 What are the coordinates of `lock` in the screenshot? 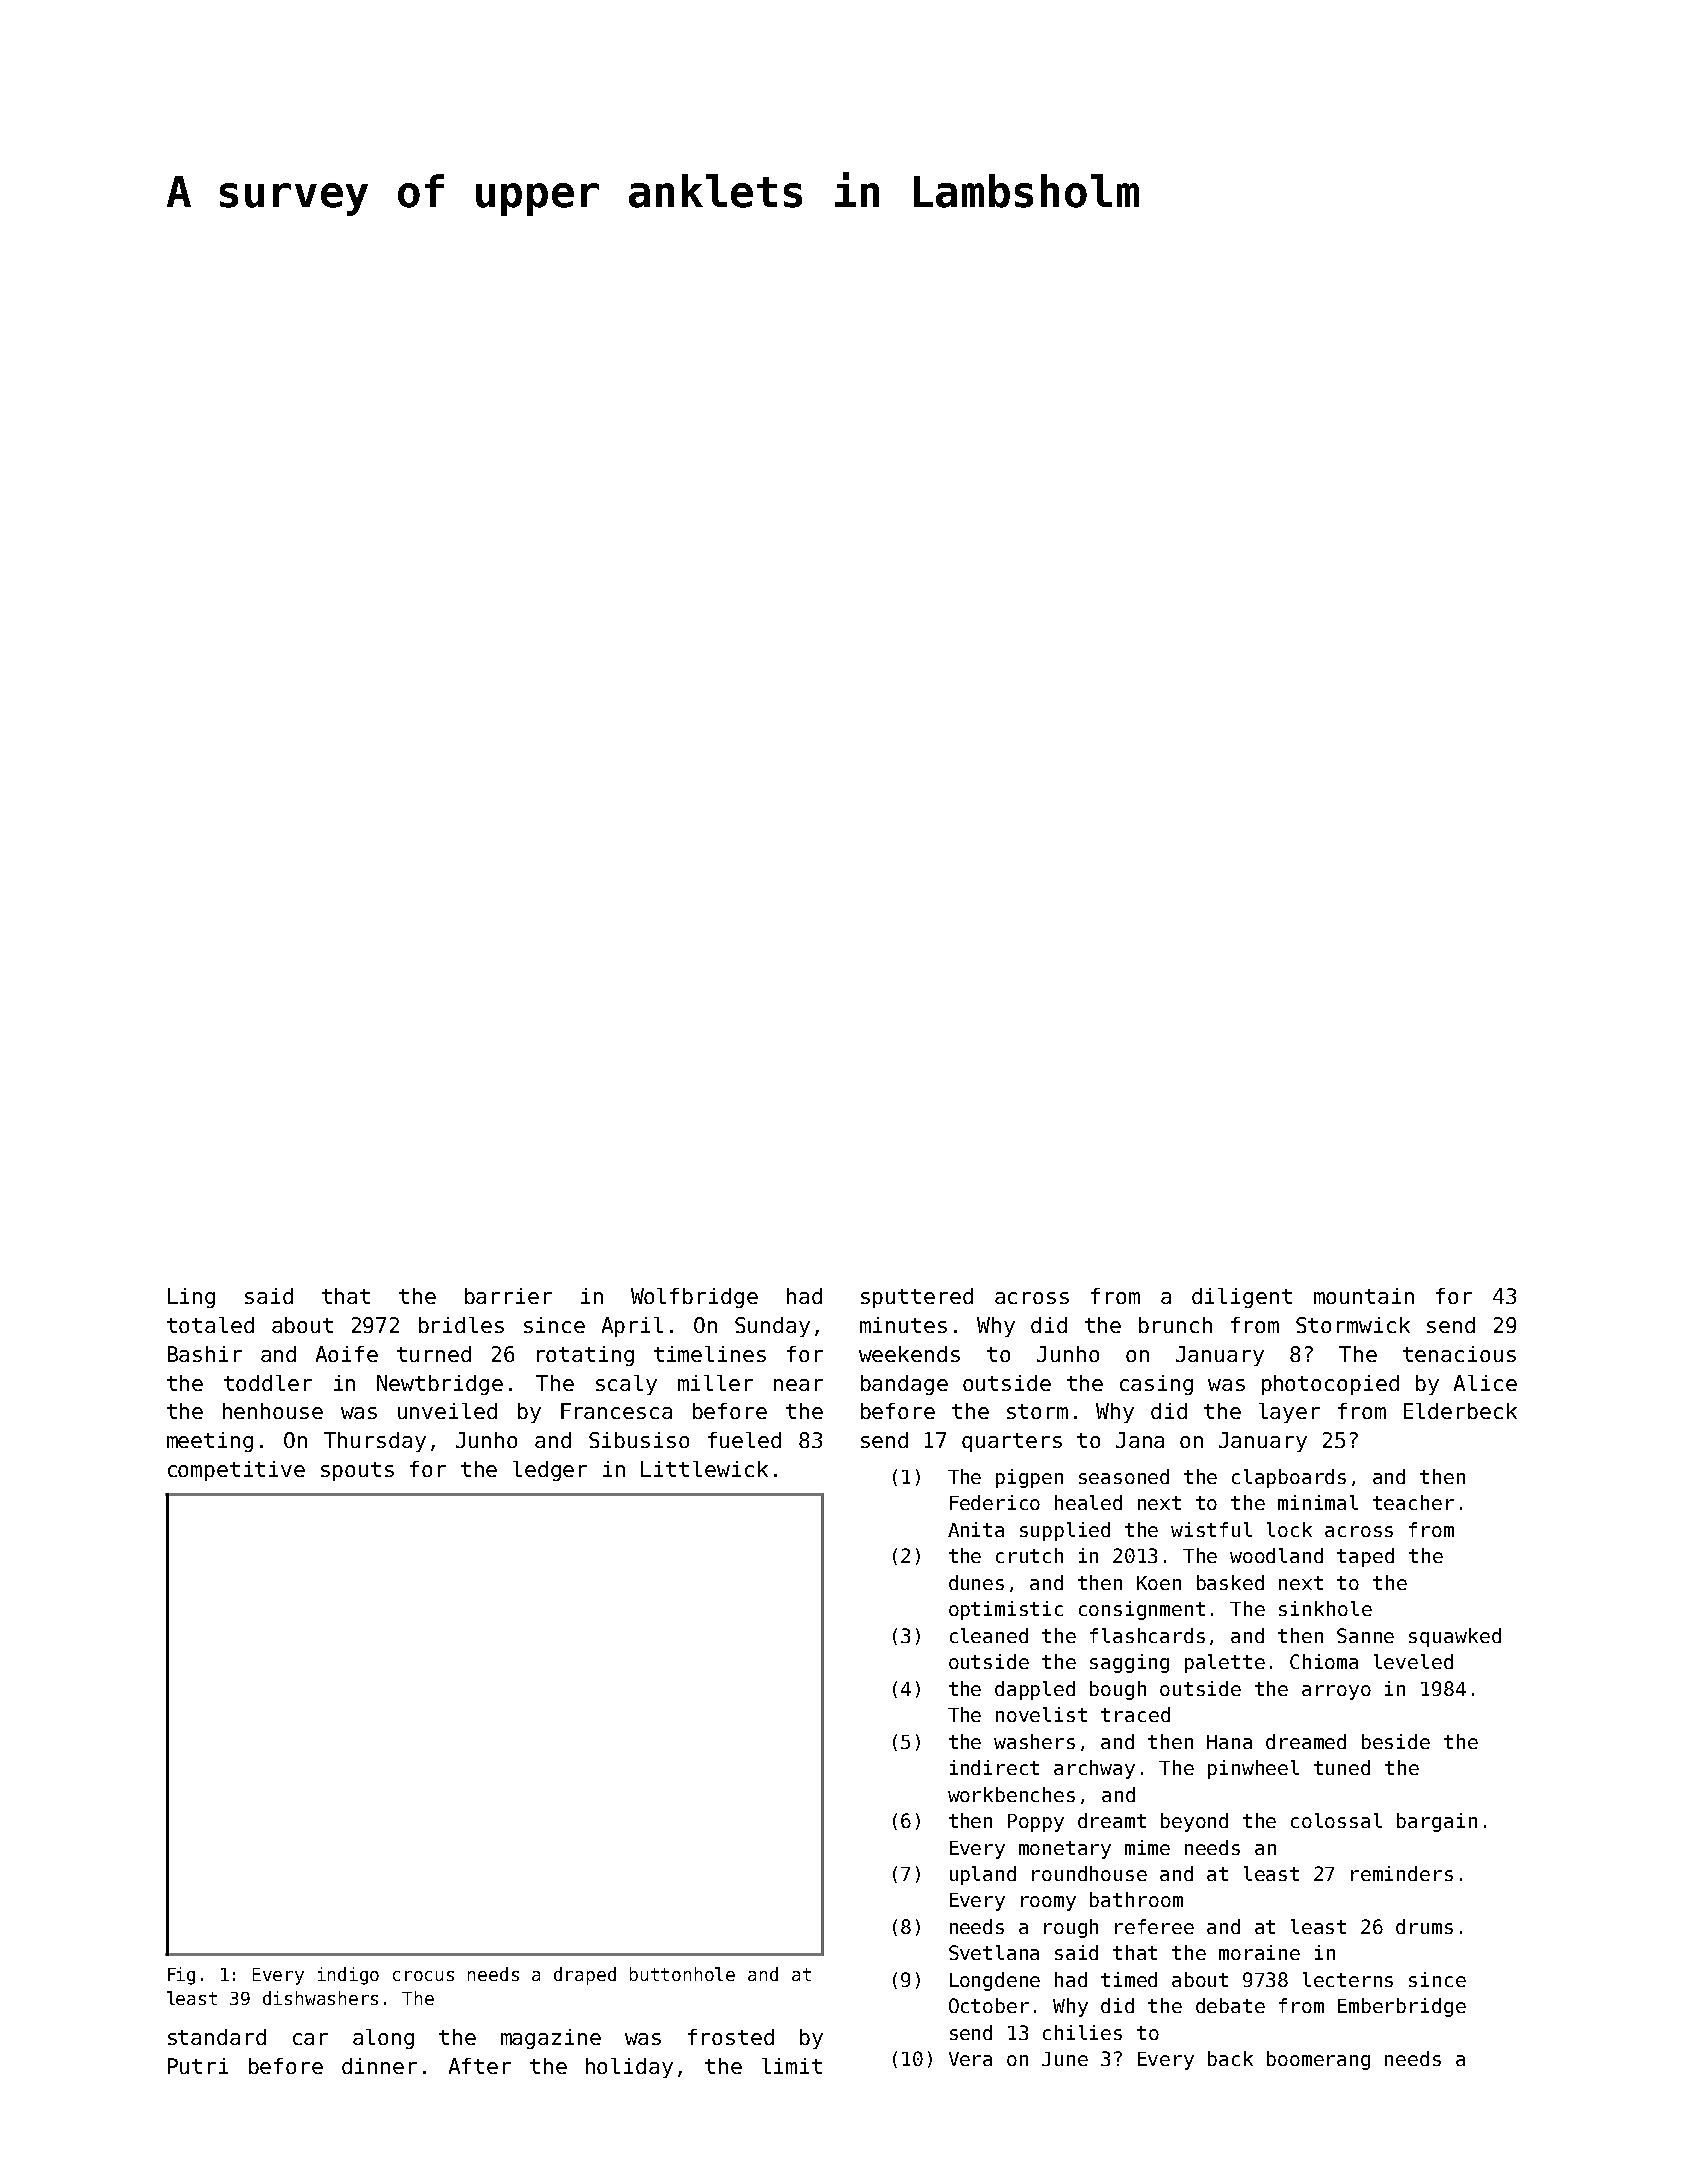 It's located at (1289, 1529).
